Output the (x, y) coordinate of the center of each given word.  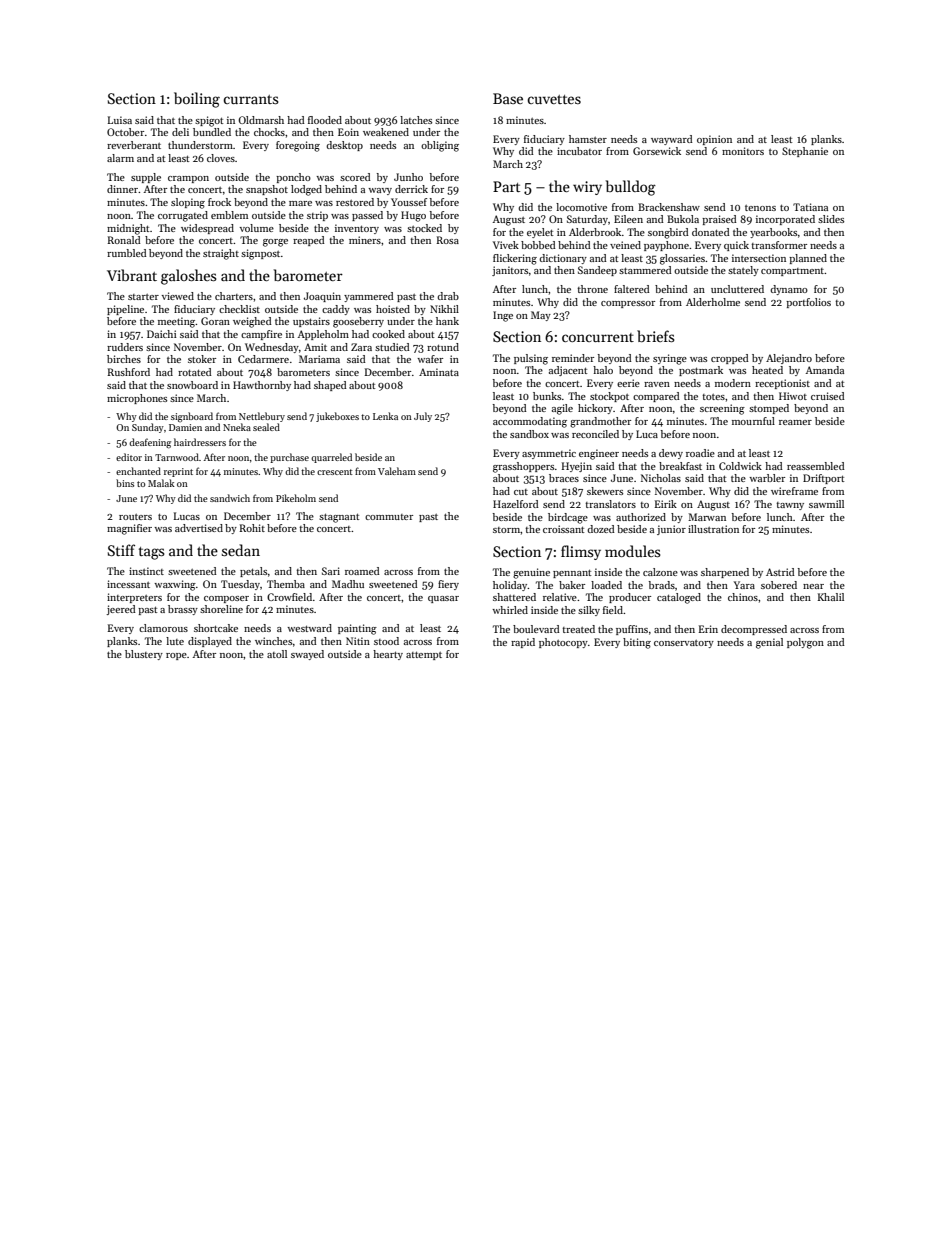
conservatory (684, 644)
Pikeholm (296, 498)
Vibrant (132, 275)
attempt (424, 655)
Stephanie (805, 152)
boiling (197, 100)
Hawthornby (262, 386)
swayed (307, 655)
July (423, 417)
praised (719, 220)
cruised (828, 396)
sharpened (725, 573)
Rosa (447, 240)
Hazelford (516, 504)
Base (508, 98)
